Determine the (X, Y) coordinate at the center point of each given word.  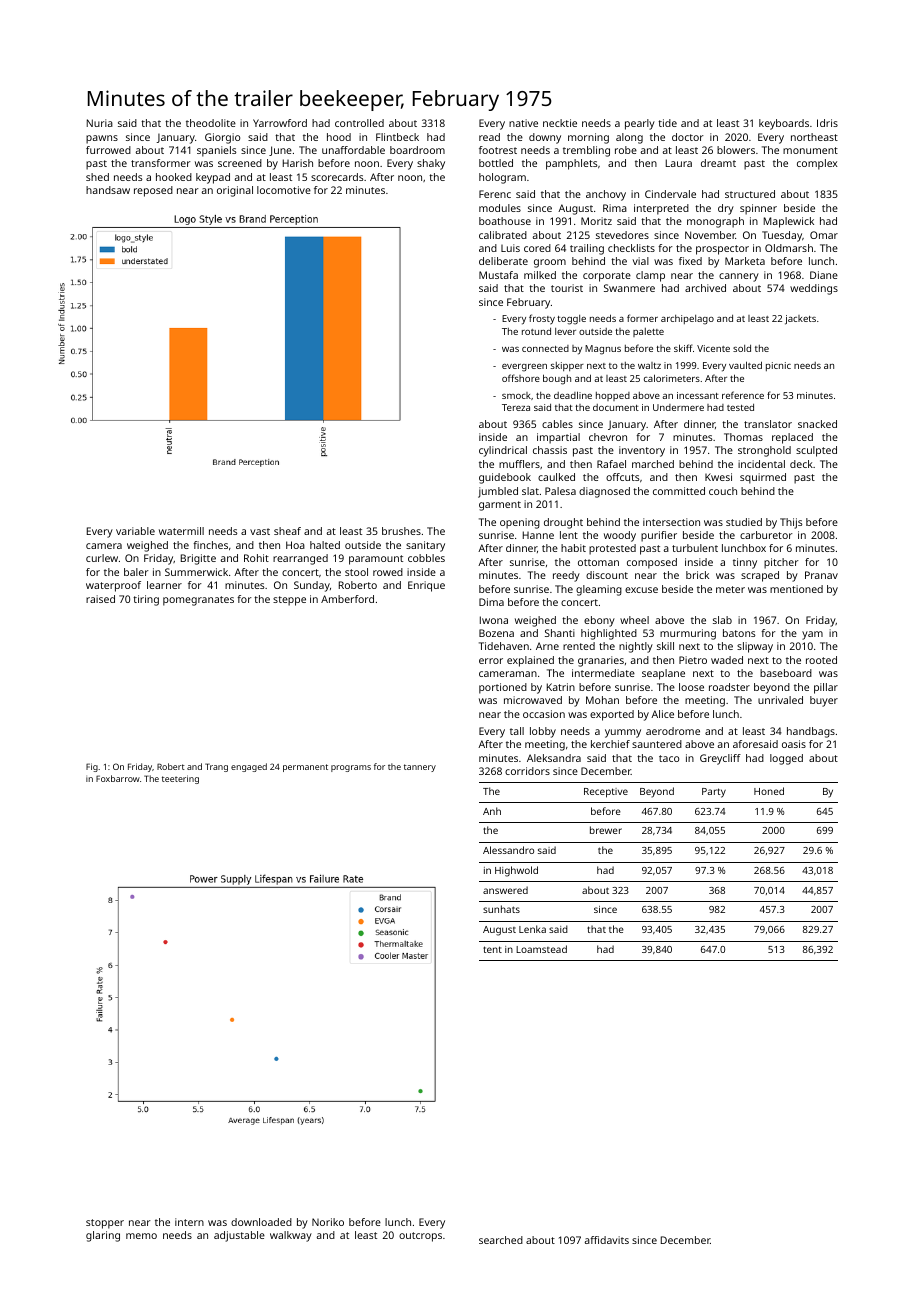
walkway (291, 1236)
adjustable (239, 1236)
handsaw (108, 190)
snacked (817, 424)
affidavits (607, 1240)
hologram (502, 178)
